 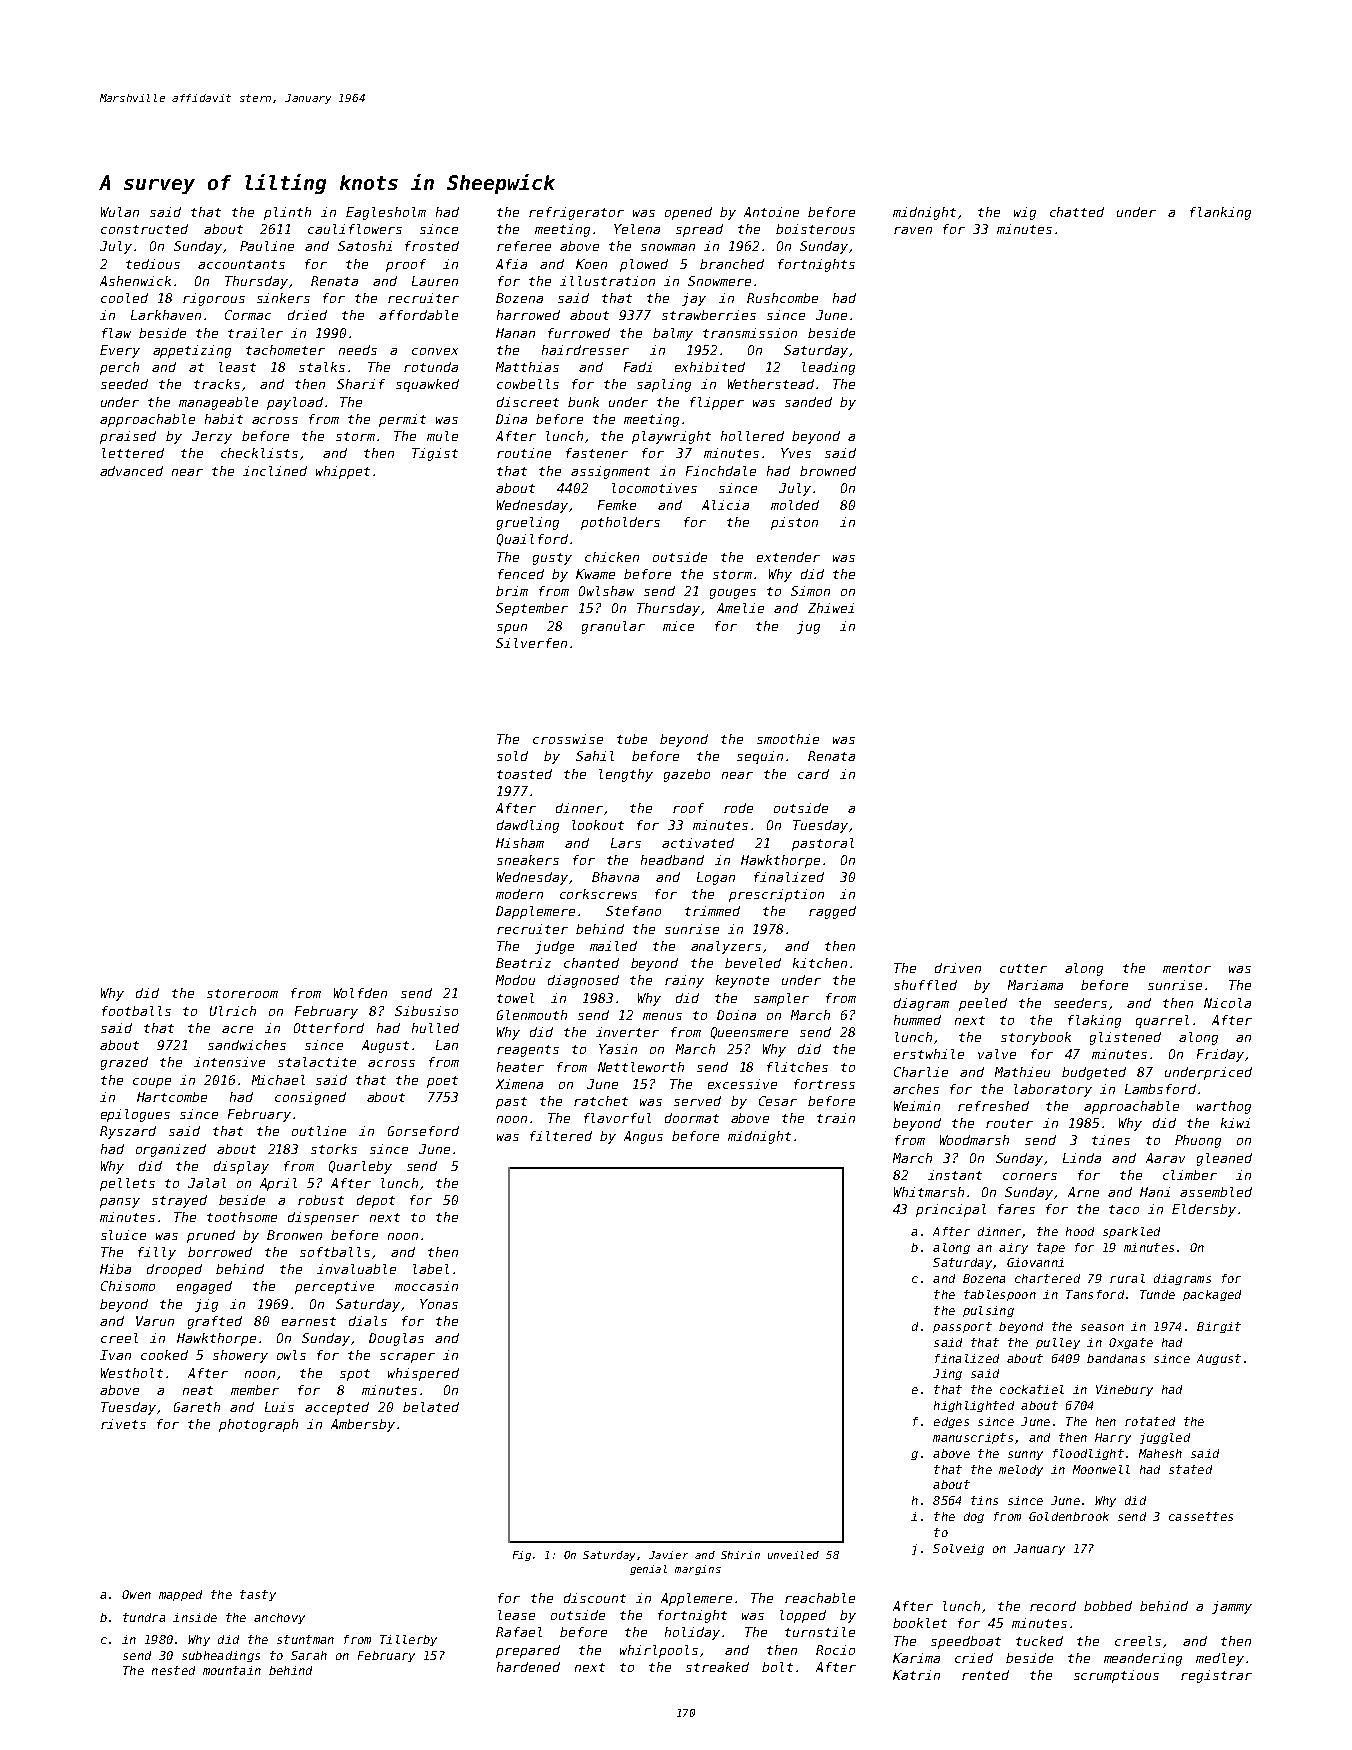 I want to click on opened, so click(x=688, y=213).
